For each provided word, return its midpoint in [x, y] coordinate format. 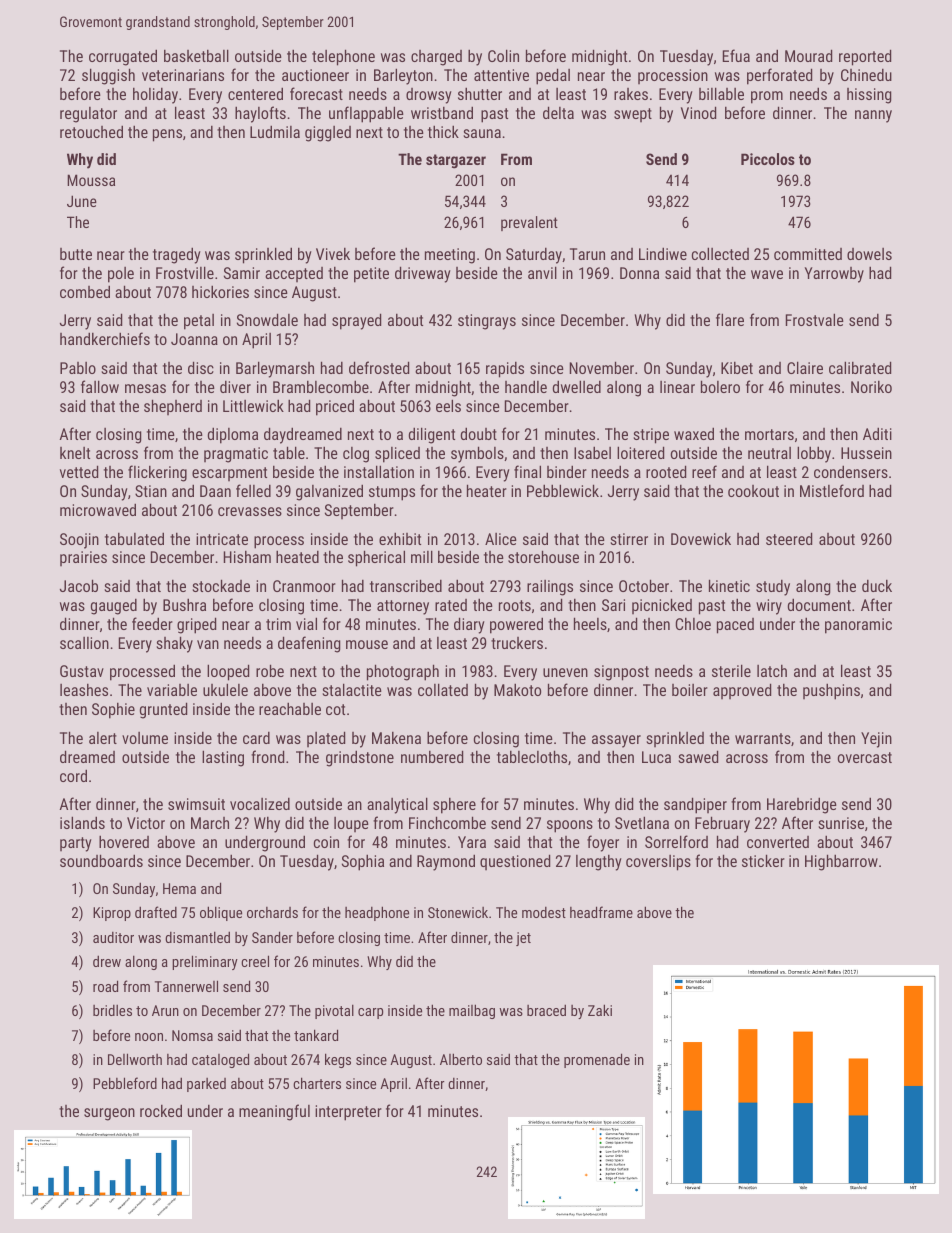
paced [735, 626]
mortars [769, 434]
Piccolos [768, 159]
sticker [763, 860]
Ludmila [275, 131]
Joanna [194, 339]
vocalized [260, 803]
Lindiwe [663, 253]
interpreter [348, 1113]
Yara [472, 842]
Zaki [600, 1010]
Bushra [184, 604]
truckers [517, 643]
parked [206, 1085]
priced [335, 407]
